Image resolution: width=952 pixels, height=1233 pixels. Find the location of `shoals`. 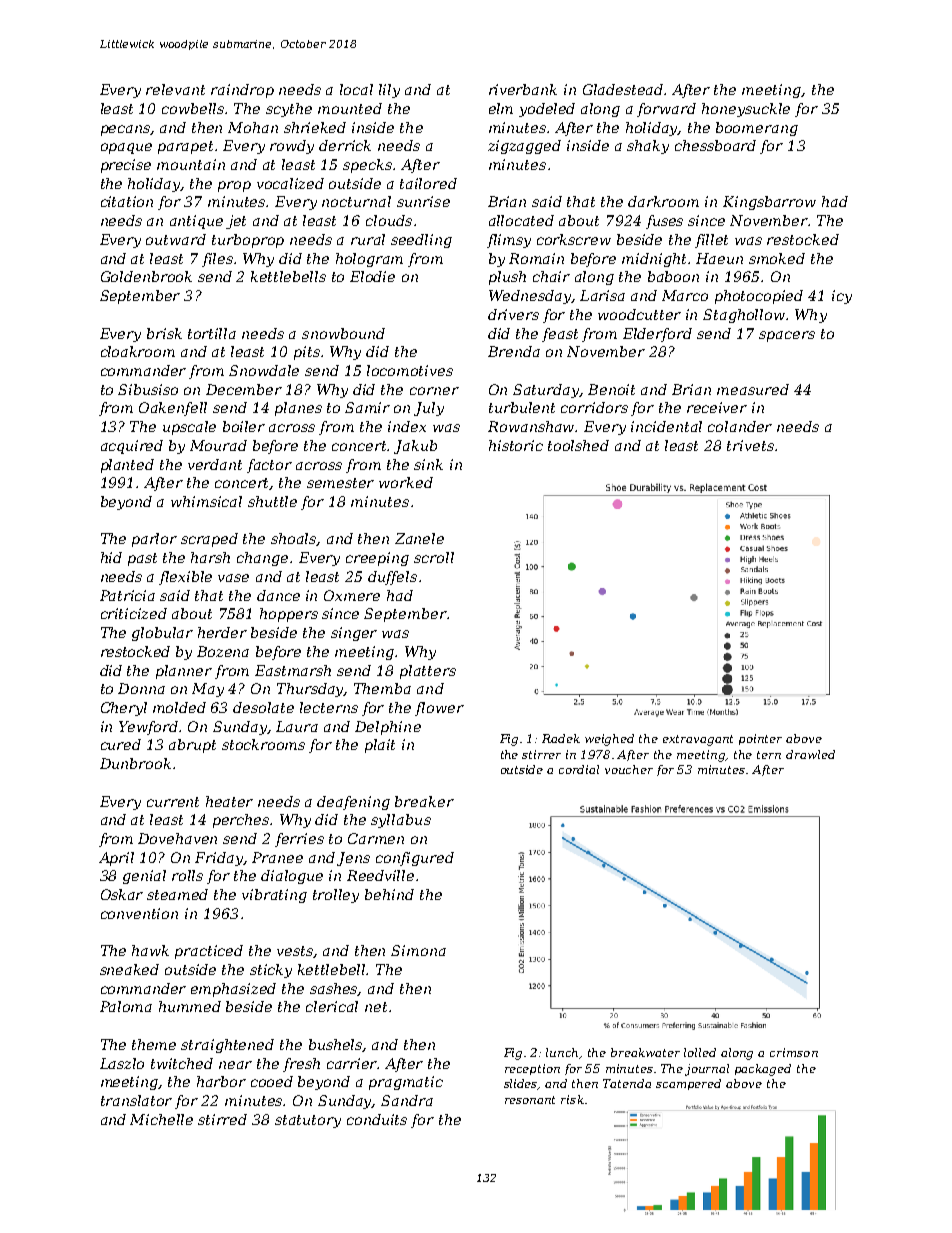

shoals is located at coordinates (294, 539).
